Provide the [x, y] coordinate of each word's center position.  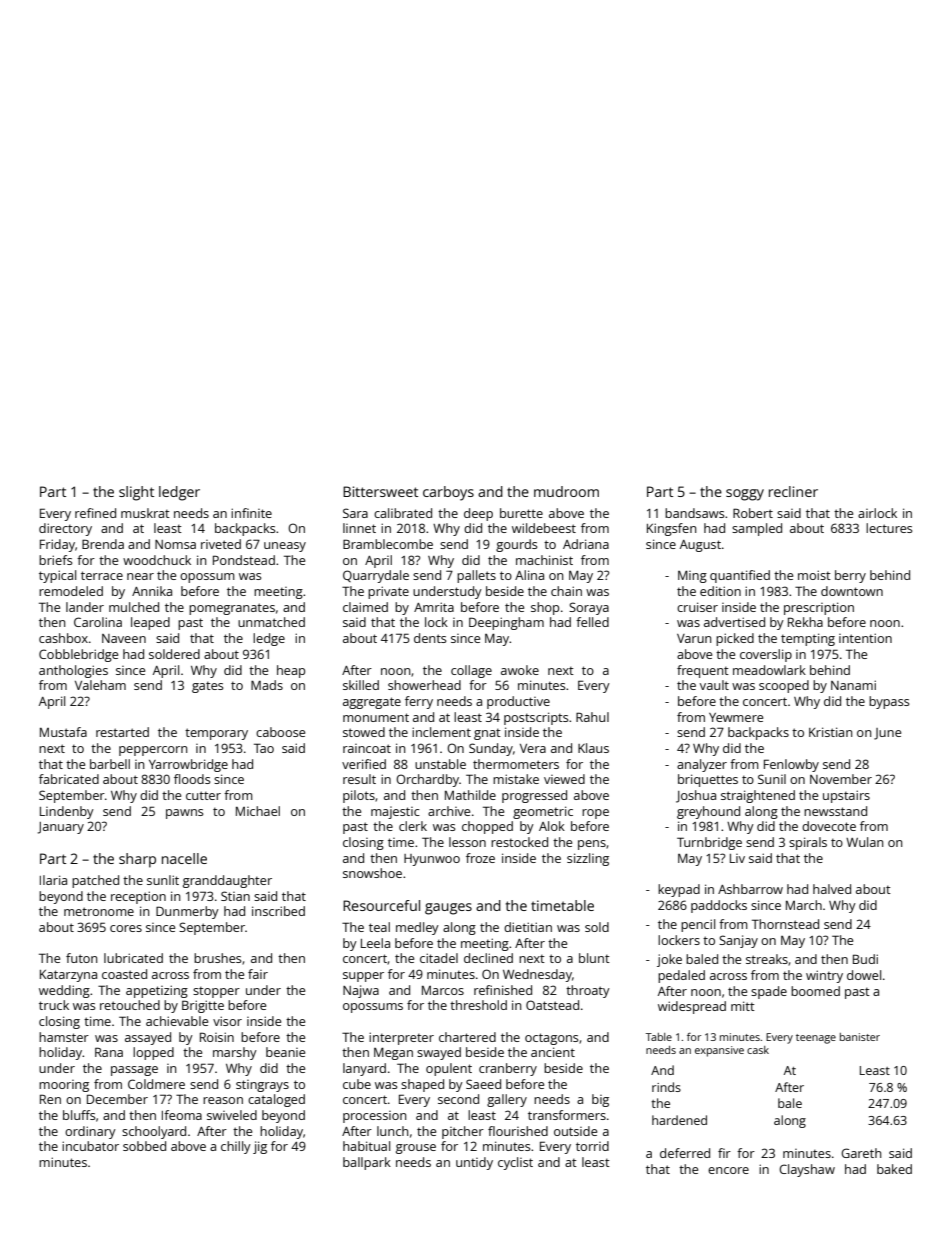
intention [865, 638]
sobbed [144, 1146]
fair [258, 974]
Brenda [103, 544]
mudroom [566, 491]
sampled [757, 529]
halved [832, 889]
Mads [267, 685]
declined [488, 958]
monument [376, 717]
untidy [474, 1163]
